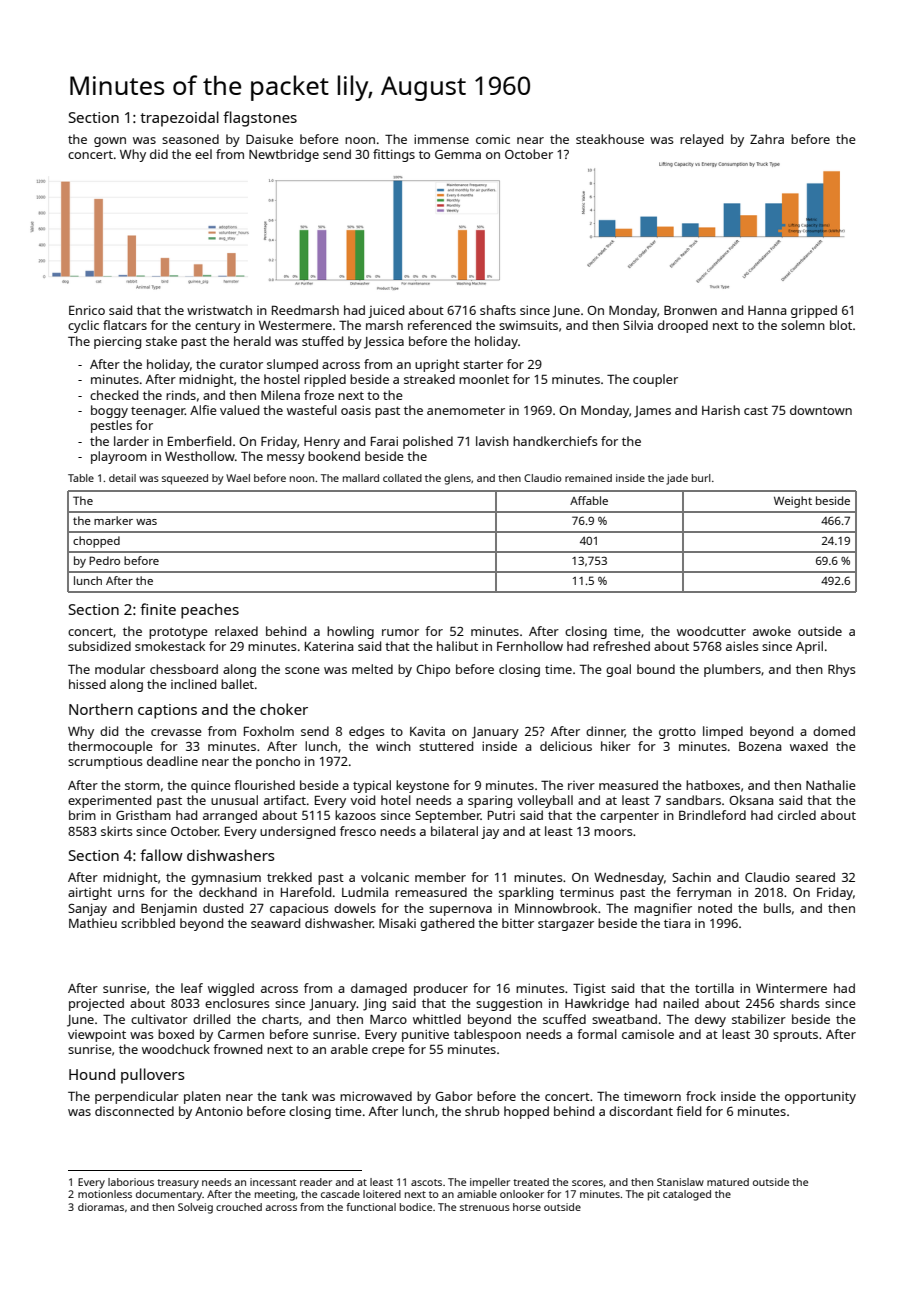 Image resolution: width=924 pixels, height=1308 pixels. I want to click on projected, so click(96, 1004).
